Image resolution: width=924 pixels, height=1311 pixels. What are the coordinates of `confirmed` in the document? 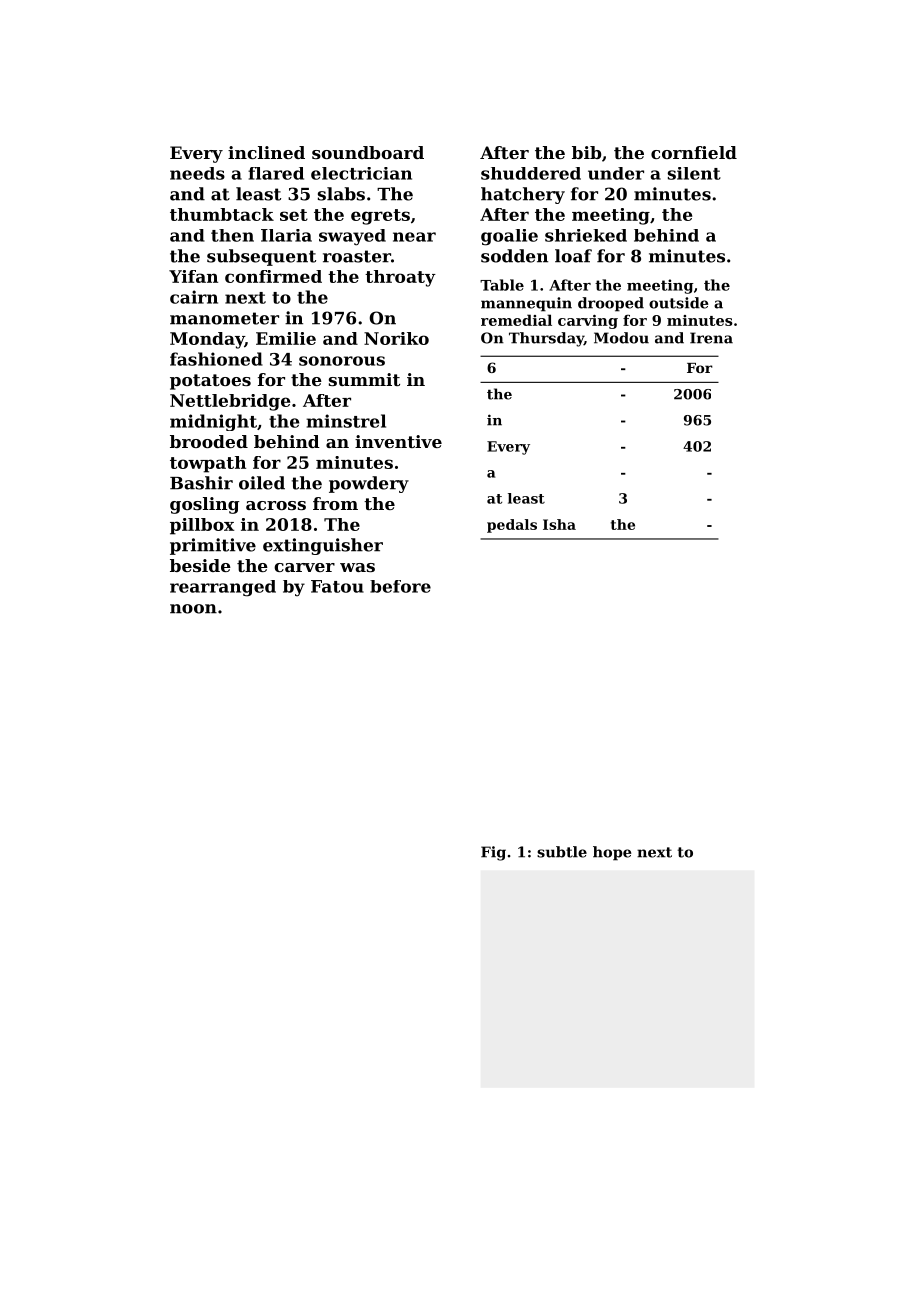 It's located at (273, 276).
